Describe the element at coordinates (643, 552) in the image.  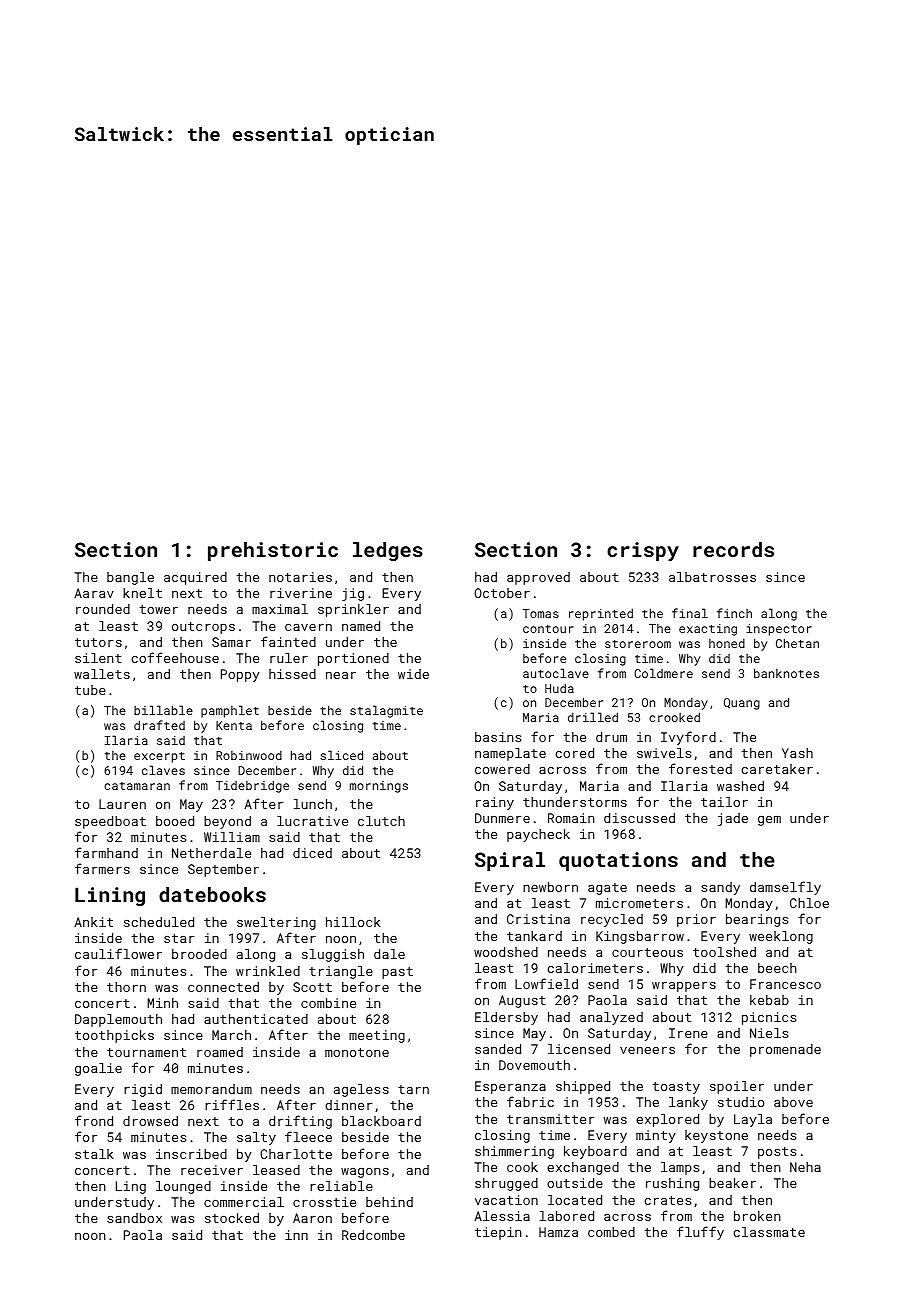
I see `crispy` at that location.
